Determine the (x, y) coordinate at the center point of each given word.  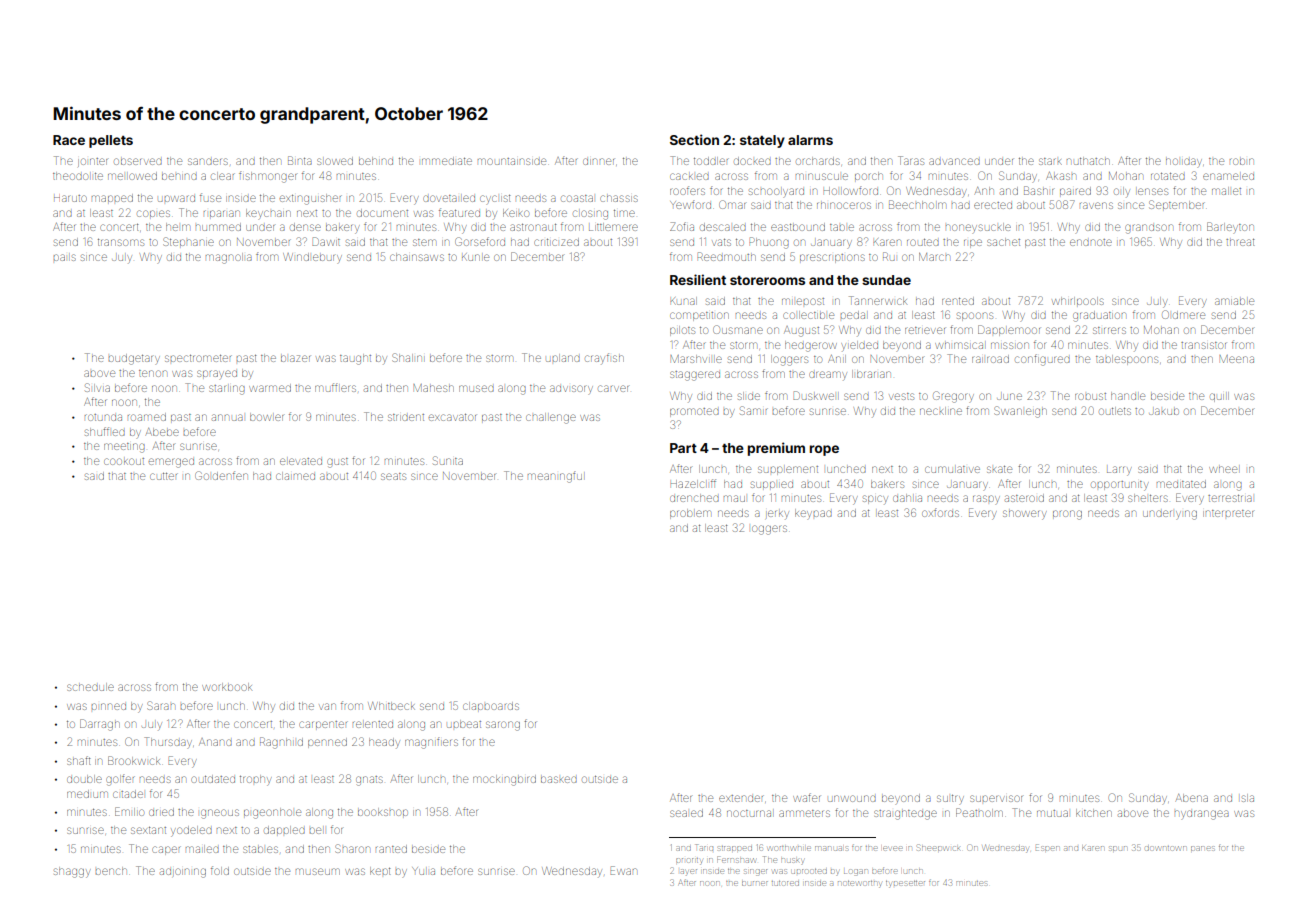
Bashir (1038, 190)
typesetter (905, 884)
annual (227, 417)
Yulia (423, 871)
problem (690, 514)
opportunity (1119, 486)
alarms (810, 140)
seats (393, 476)
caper (166, 850)
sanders (208, 161)
